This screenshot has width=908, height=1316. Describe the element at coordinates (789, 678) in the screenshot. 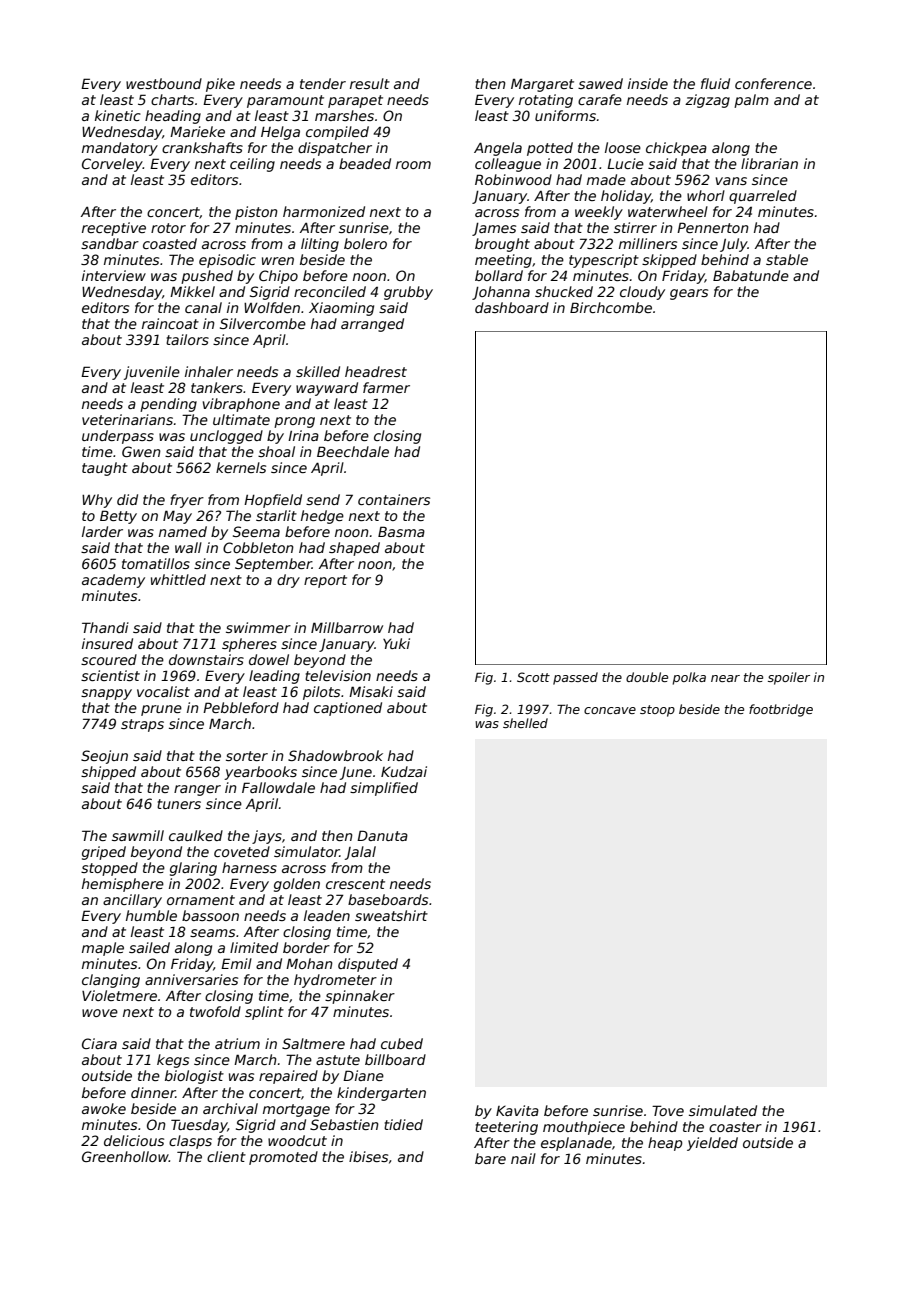

I see `spoiler` at that location.
